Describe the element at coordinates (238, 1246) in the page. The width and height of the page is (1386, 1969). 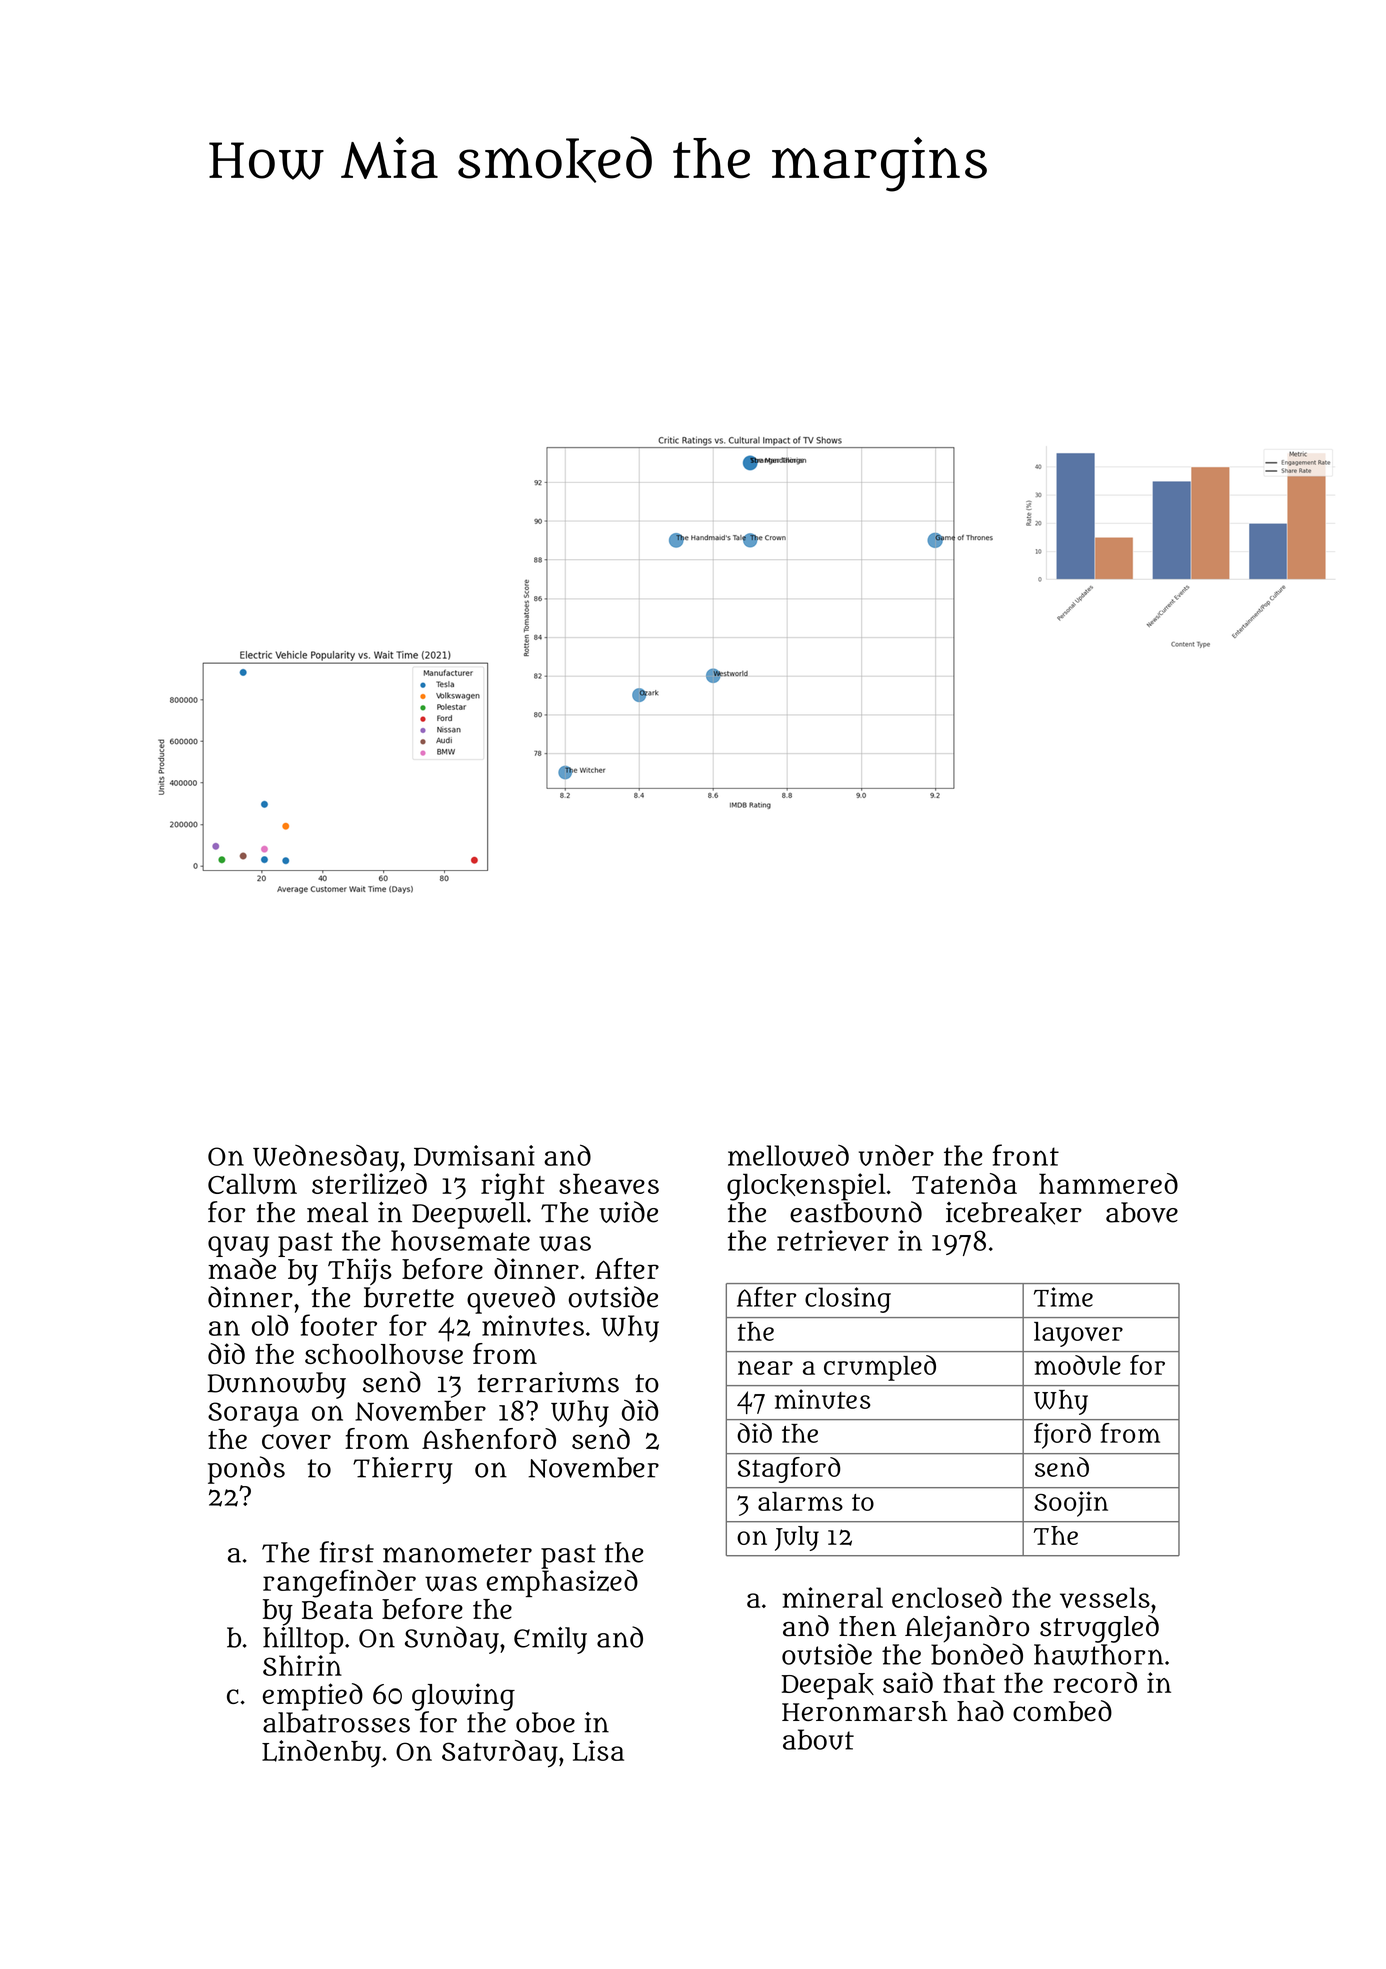
I see `quay` at that location.
